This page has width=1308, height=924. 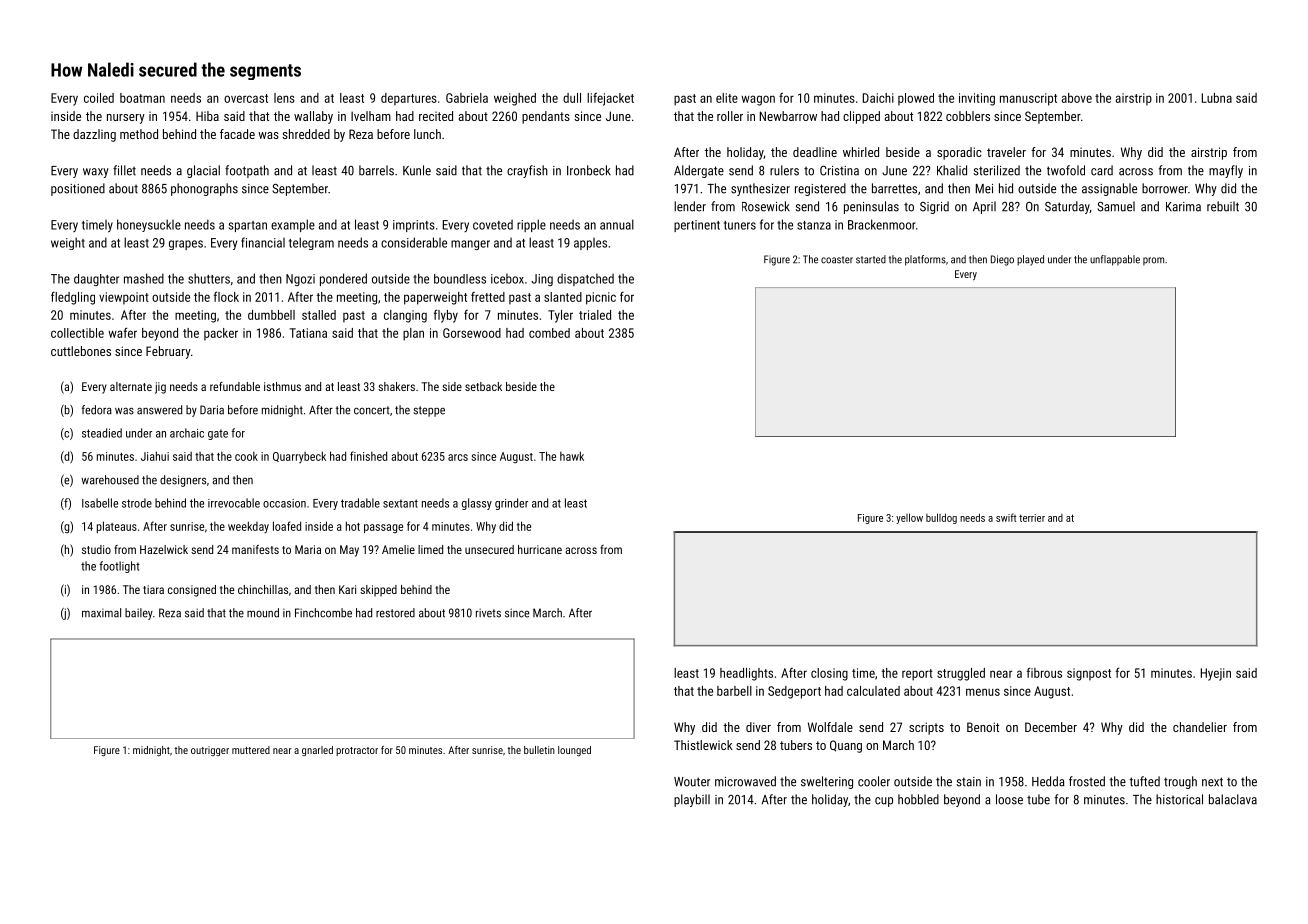 I want to click on struggled, so click(x=961, y=674).
